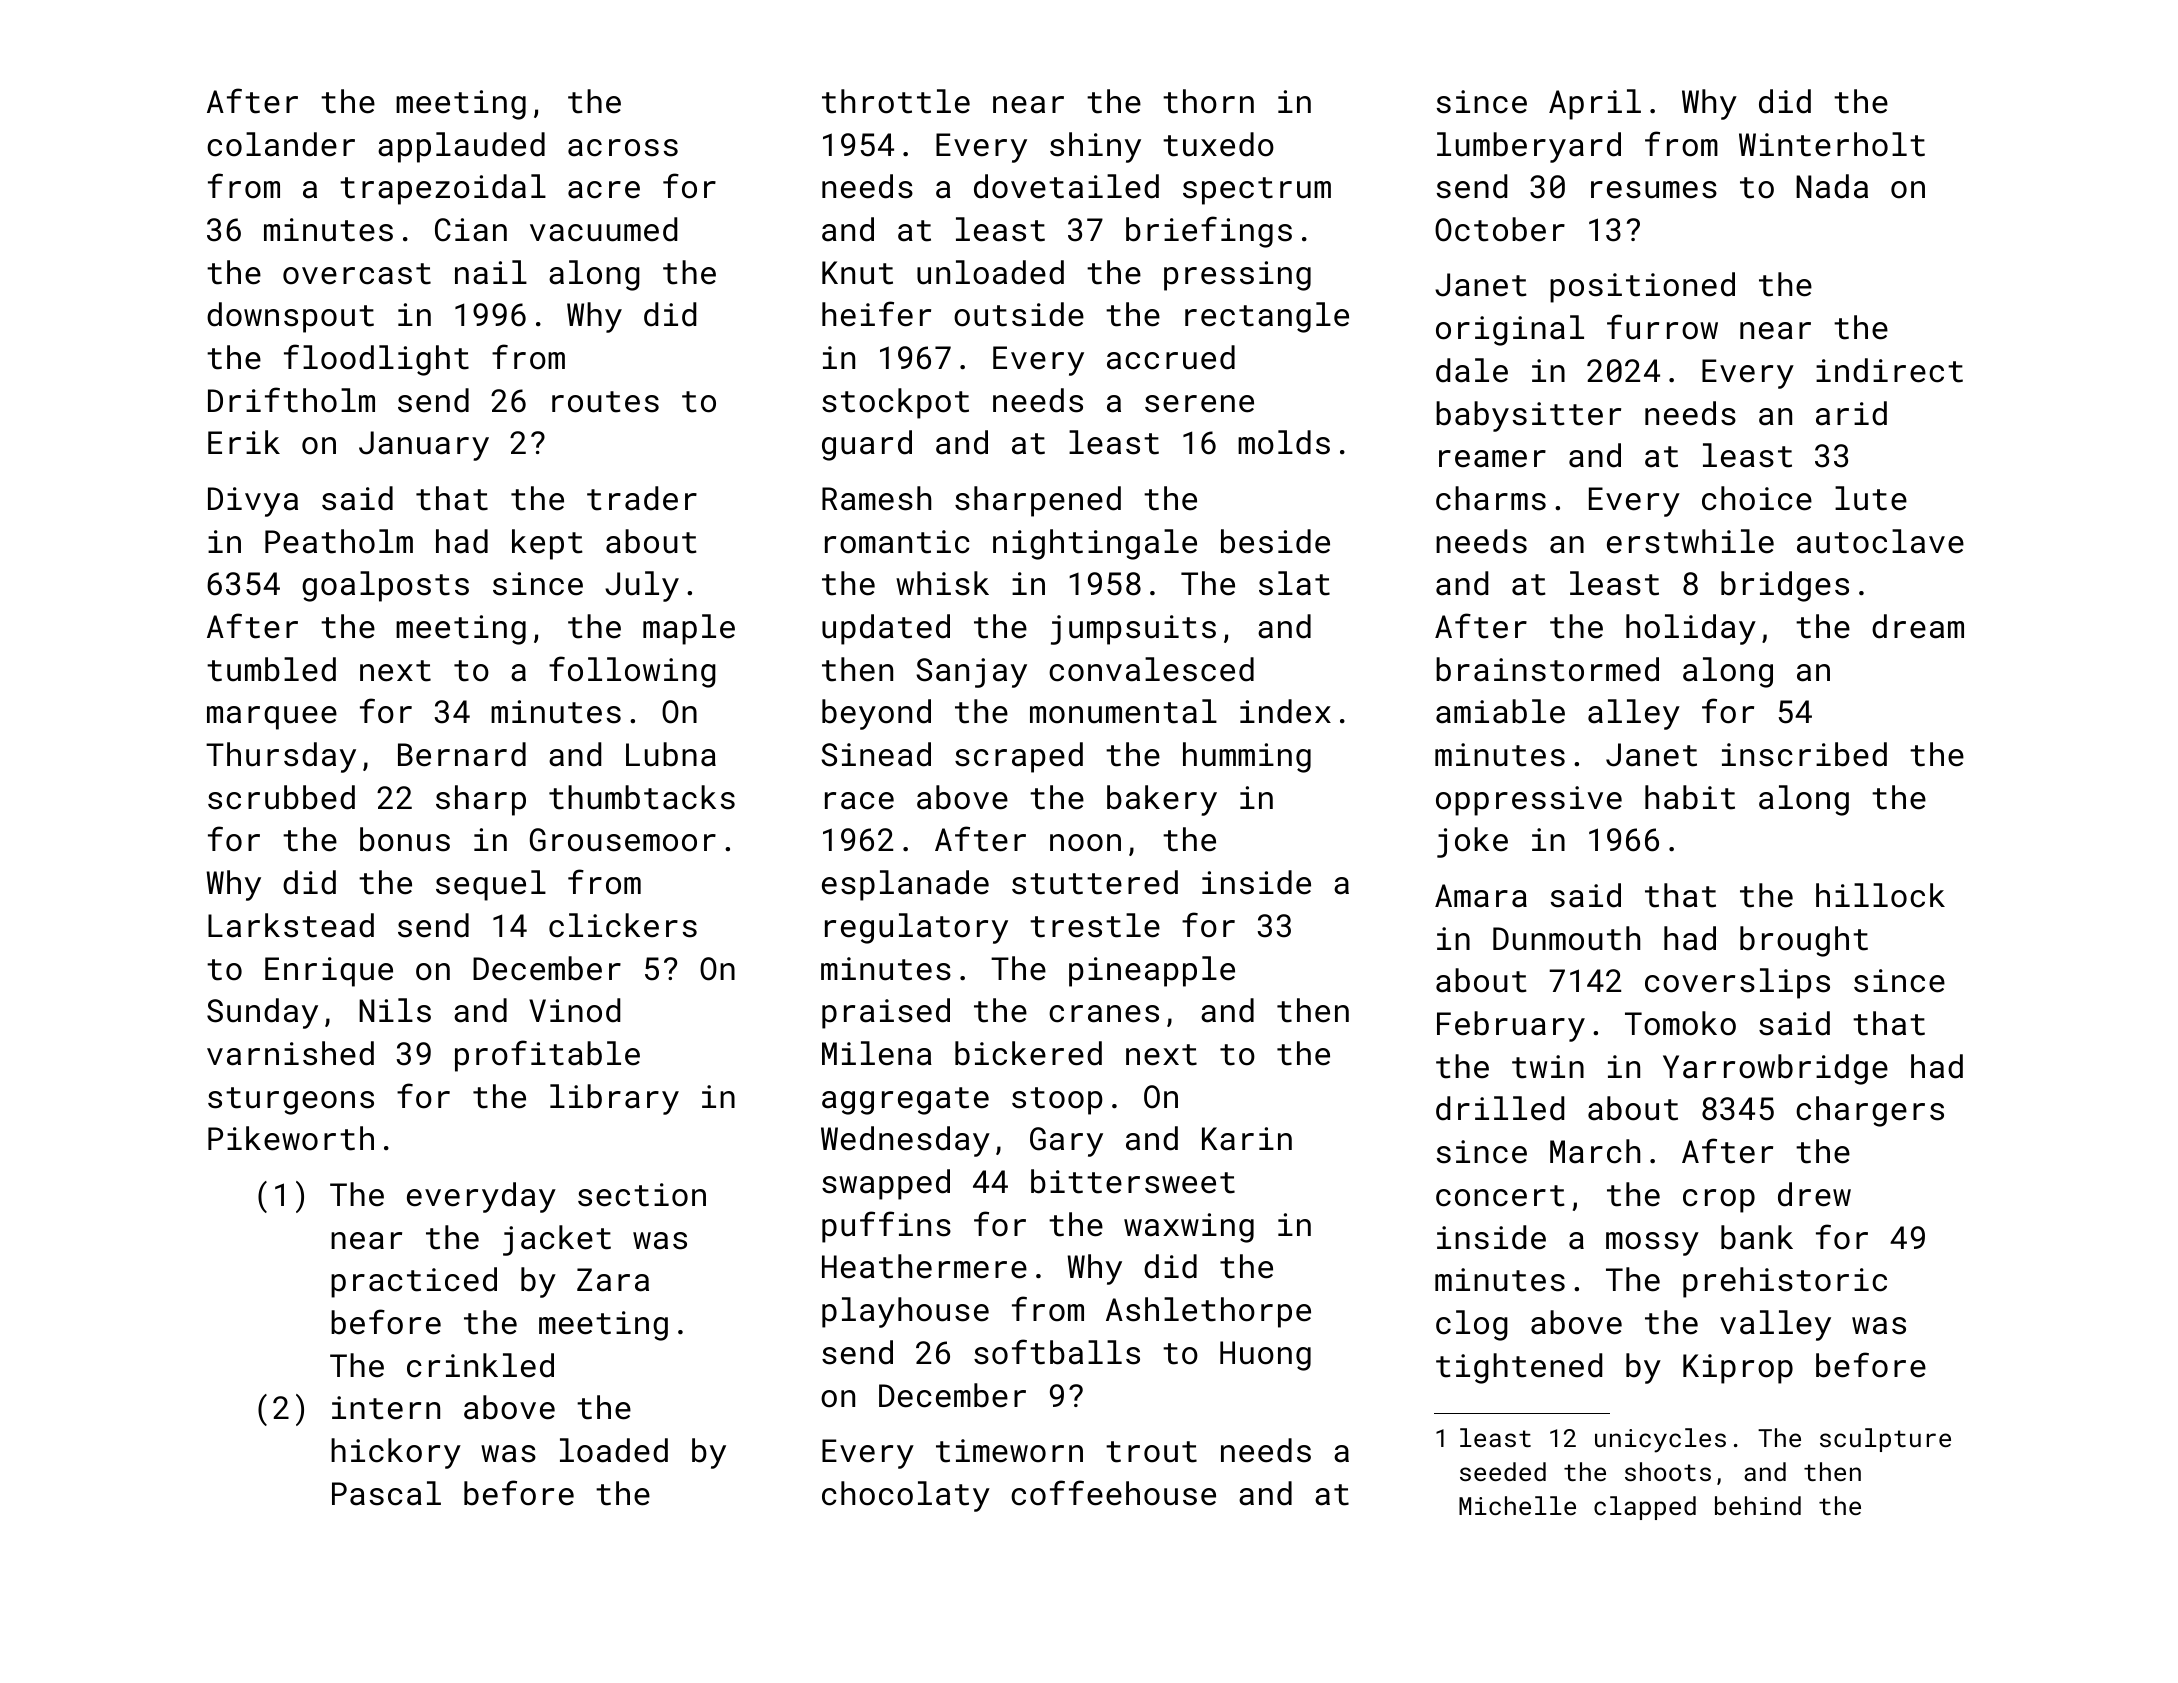 Image resolution: width=2178 pixels, height=1683 pixels. Describe the element at coordinates (1757, 498) in the document. I see `choice` at that location.
